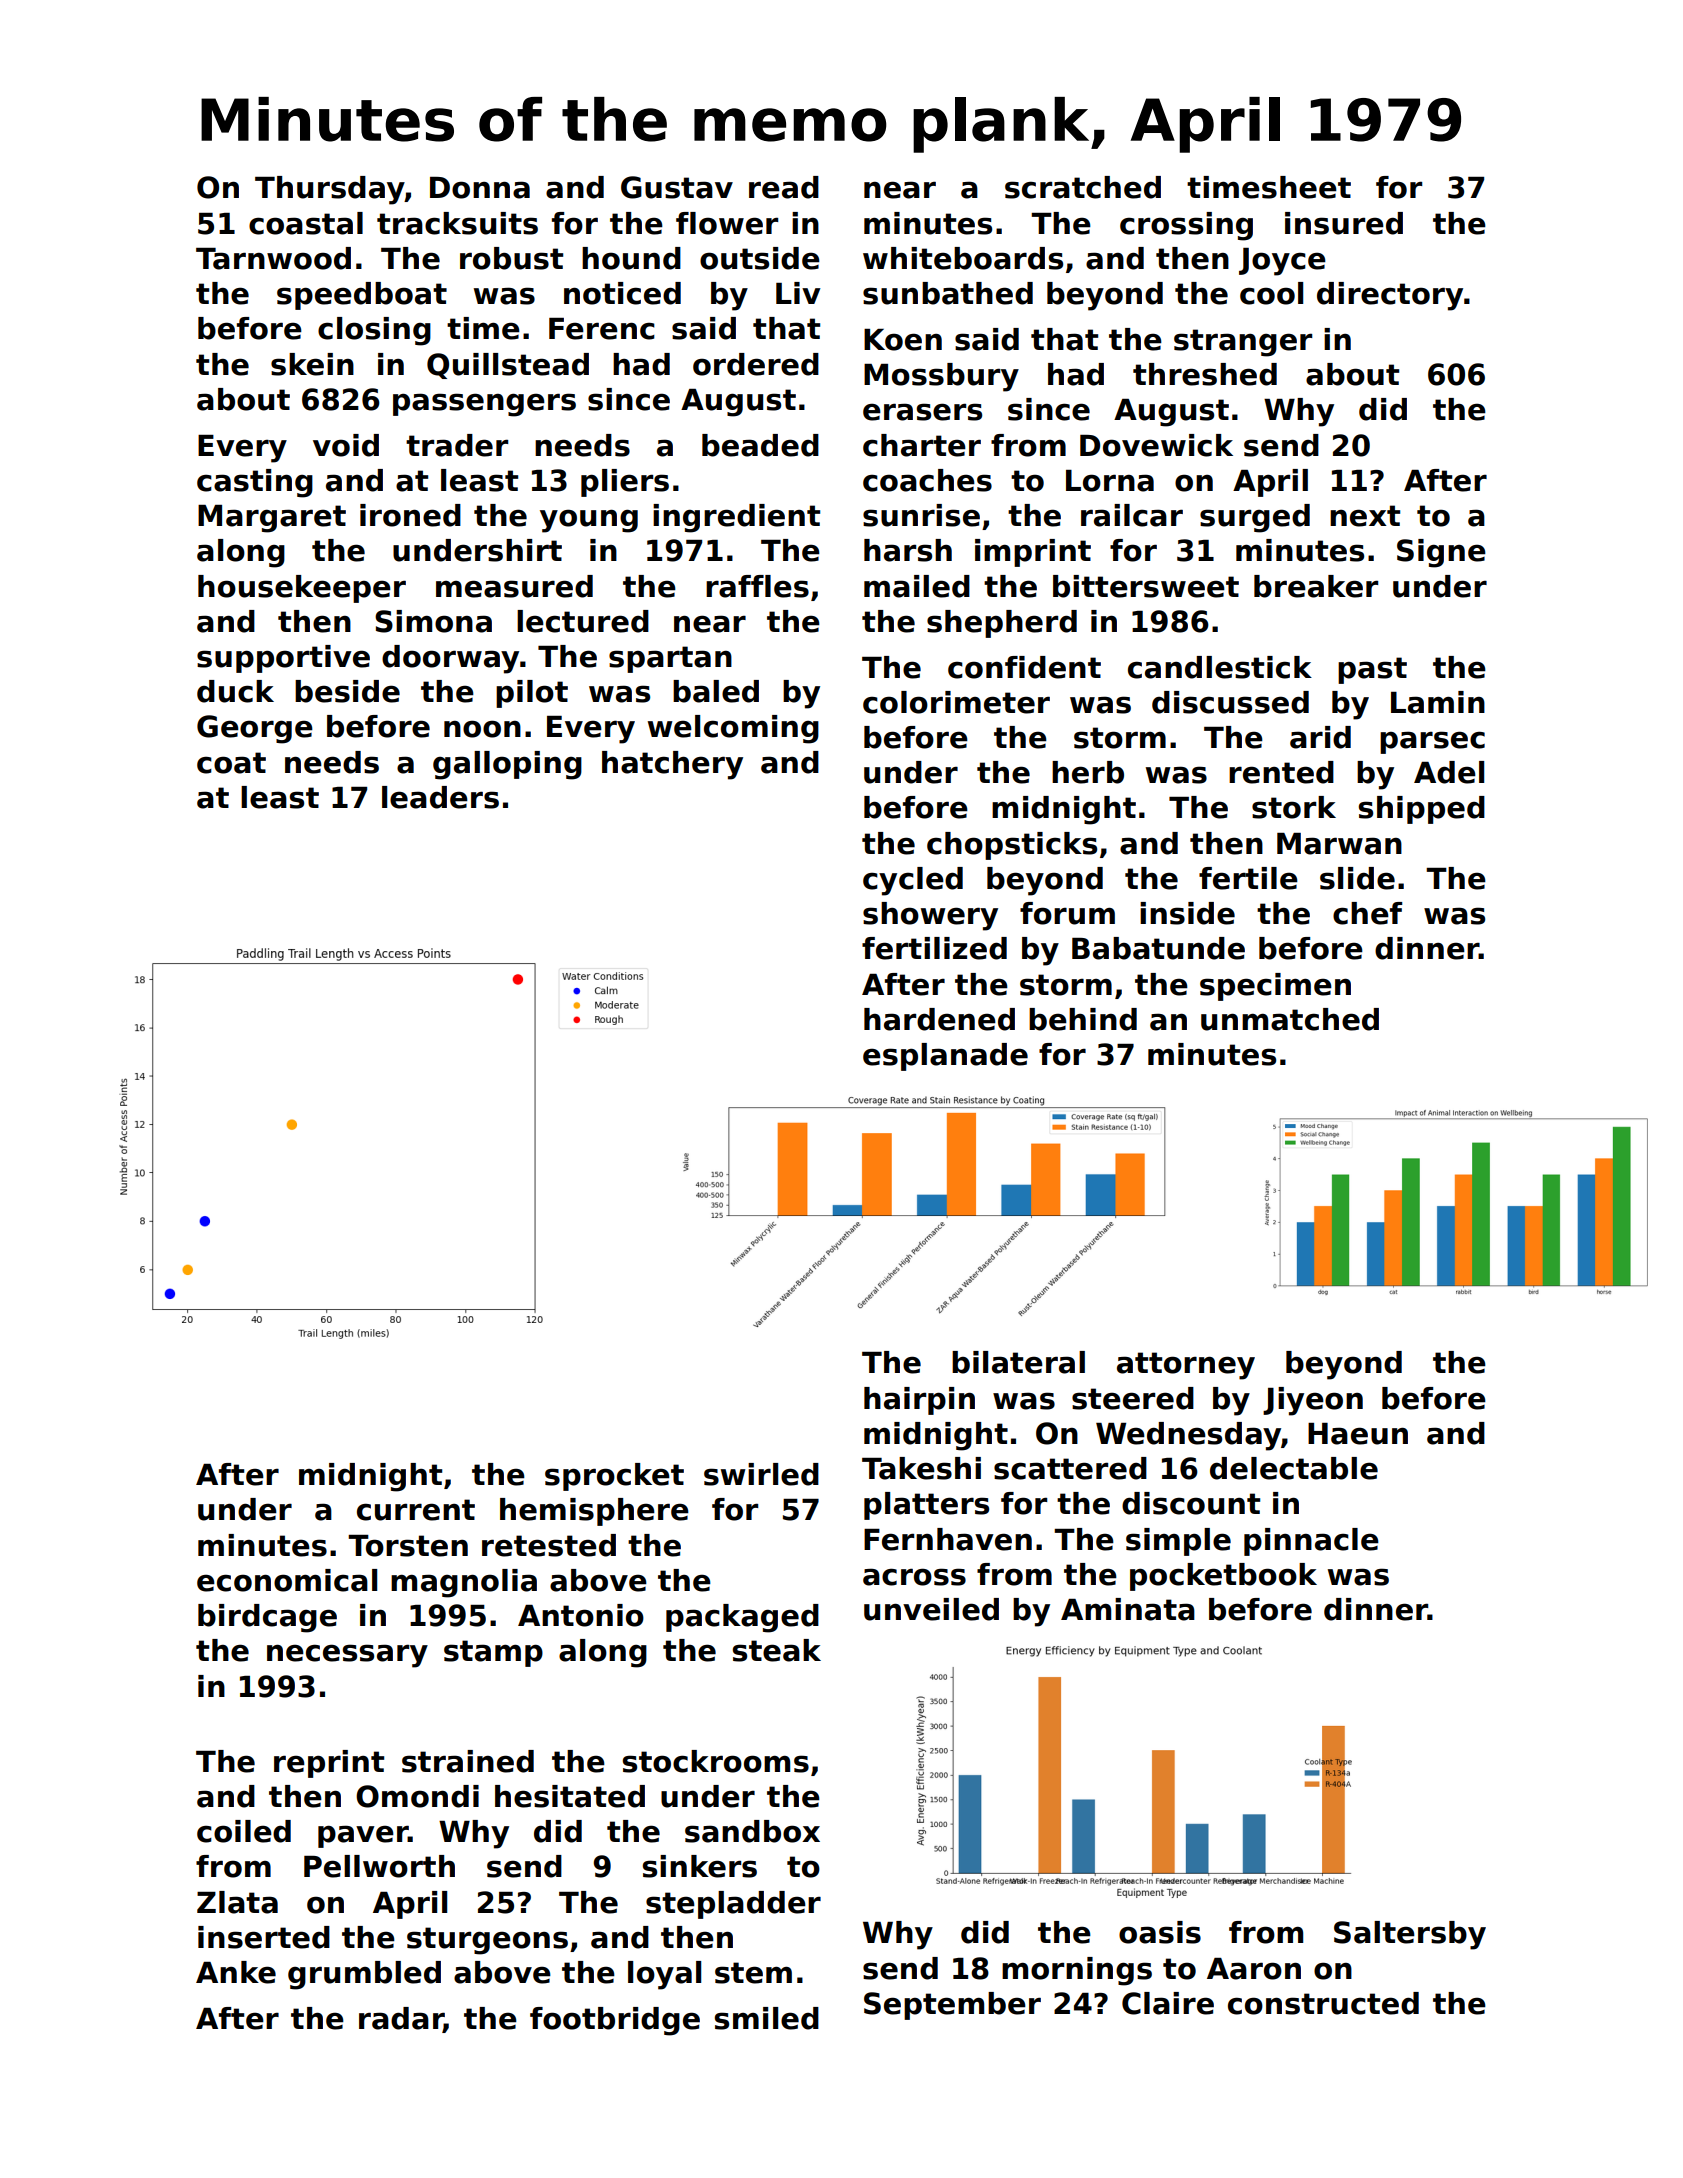  I want to click on esplanade, so click(945, 1057).
